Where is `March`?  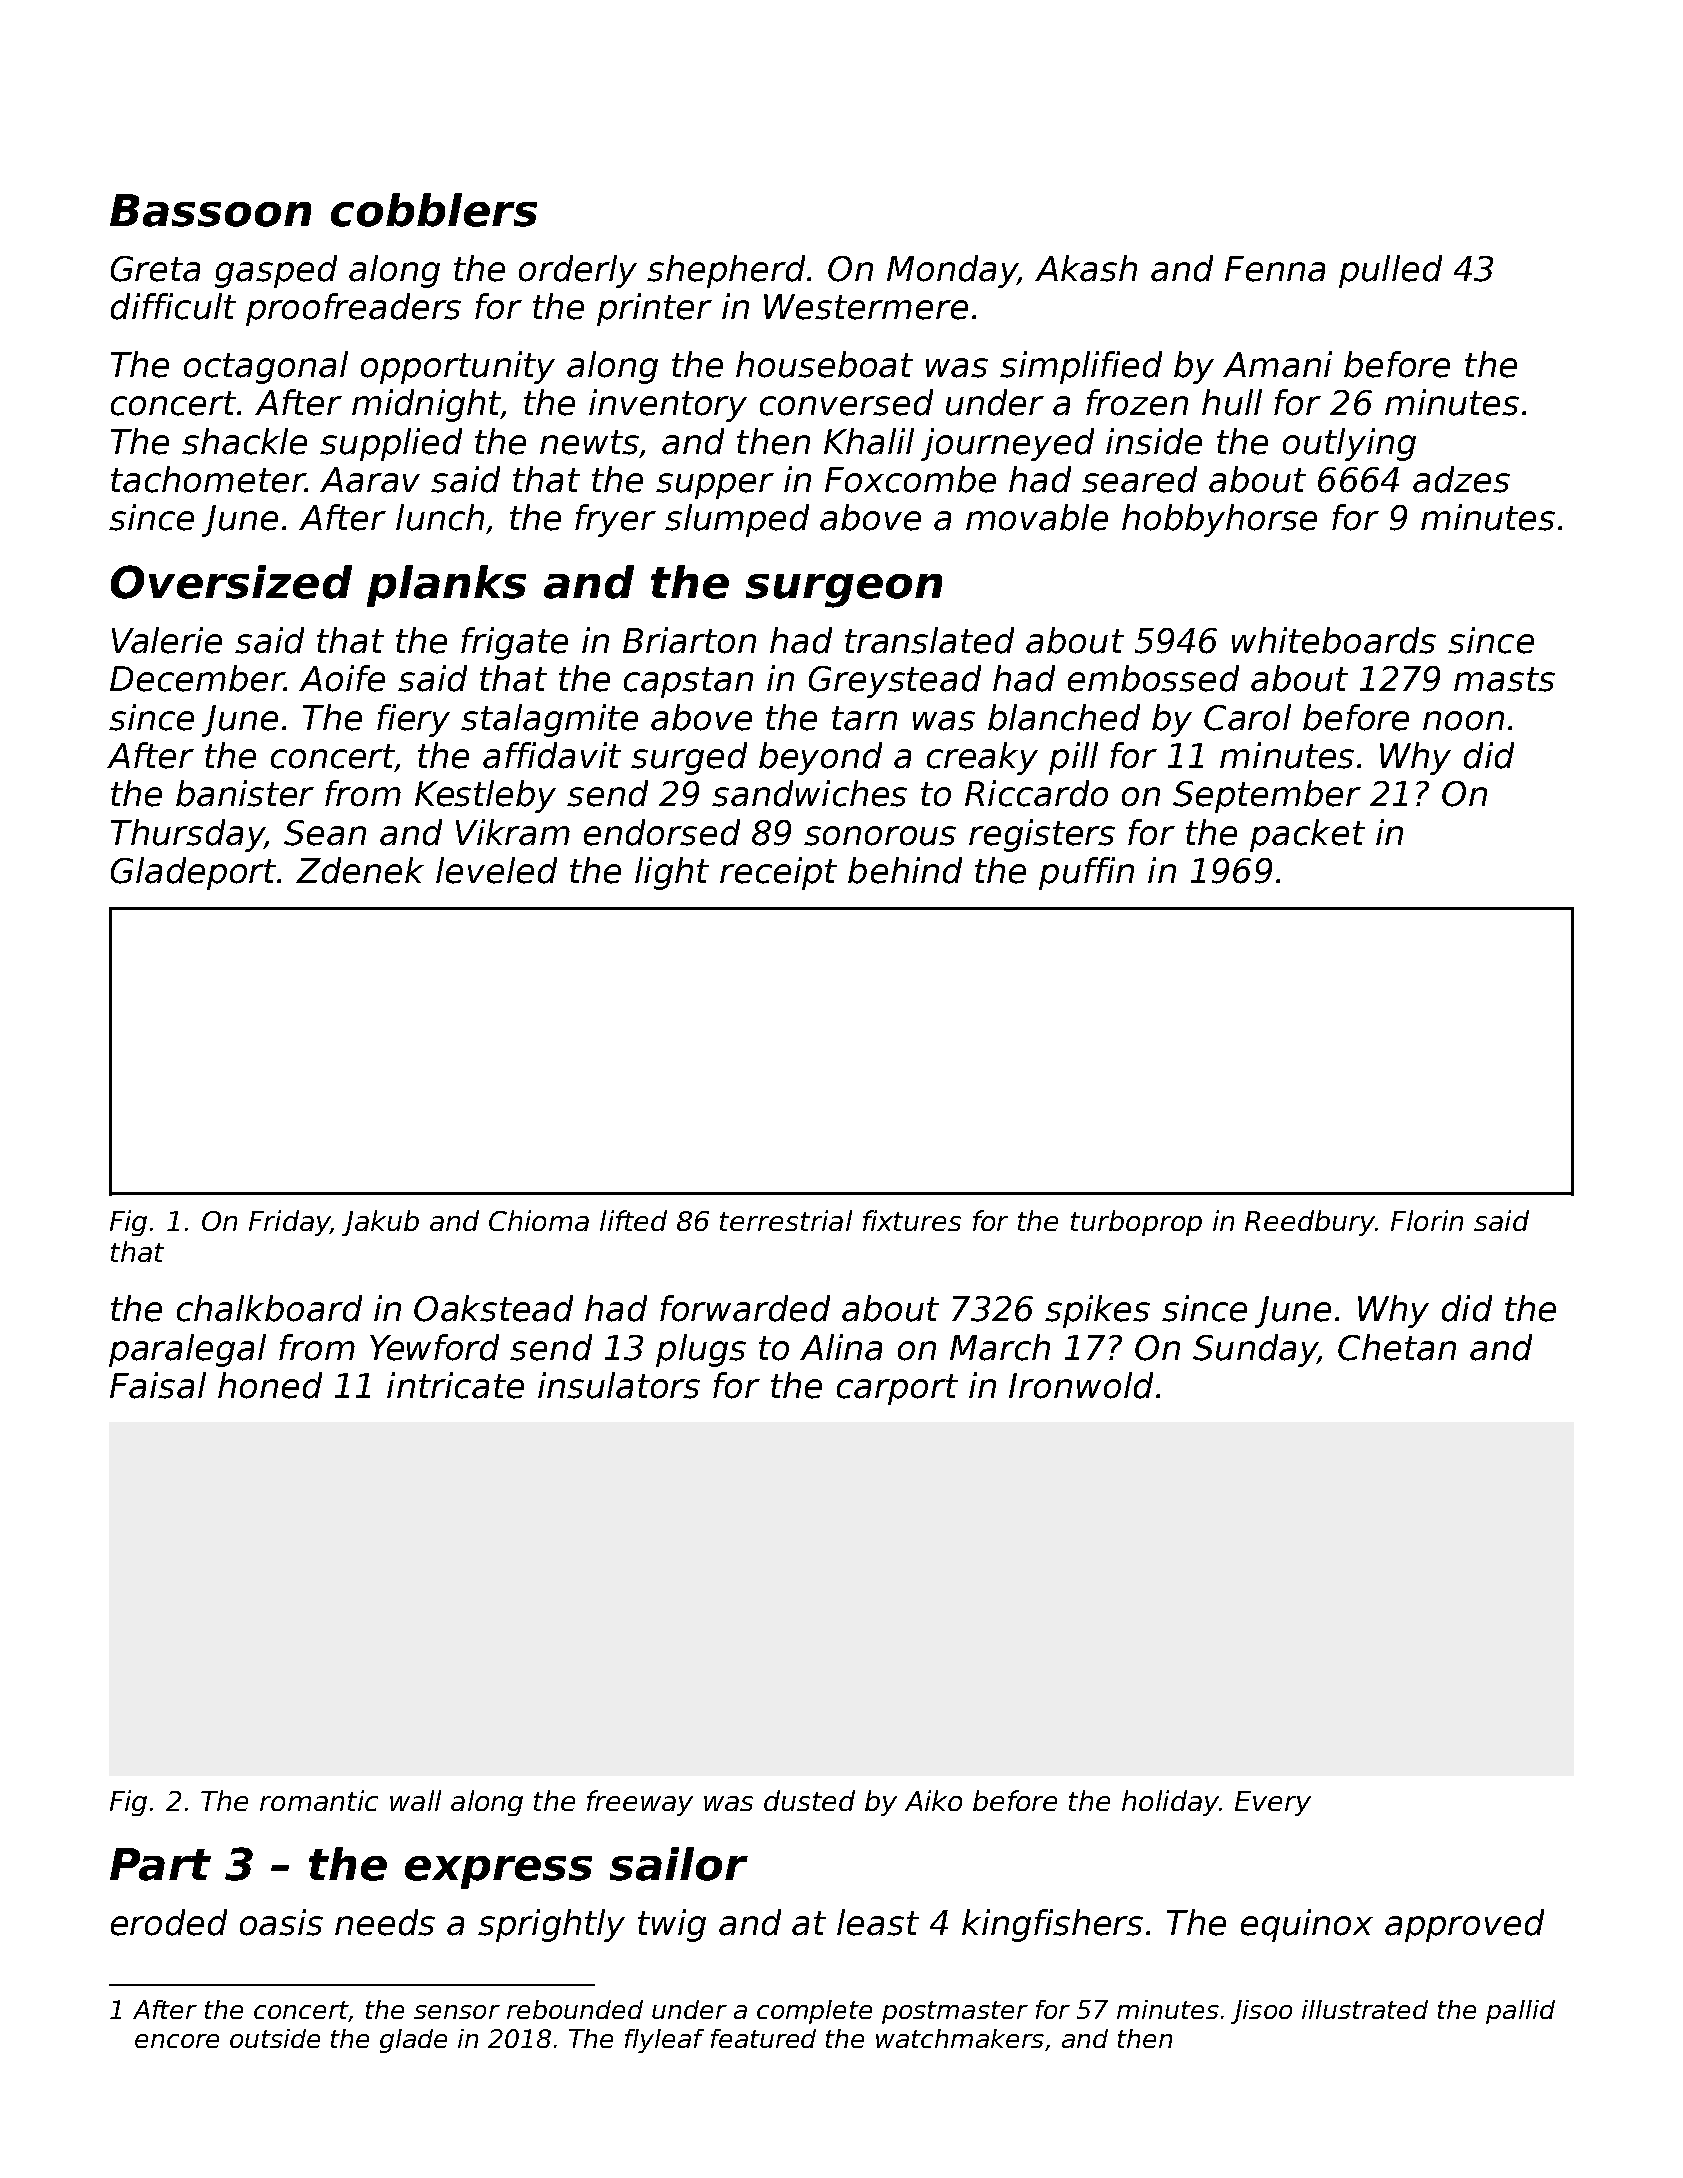 March is located at coordinates (1000, 1347).
